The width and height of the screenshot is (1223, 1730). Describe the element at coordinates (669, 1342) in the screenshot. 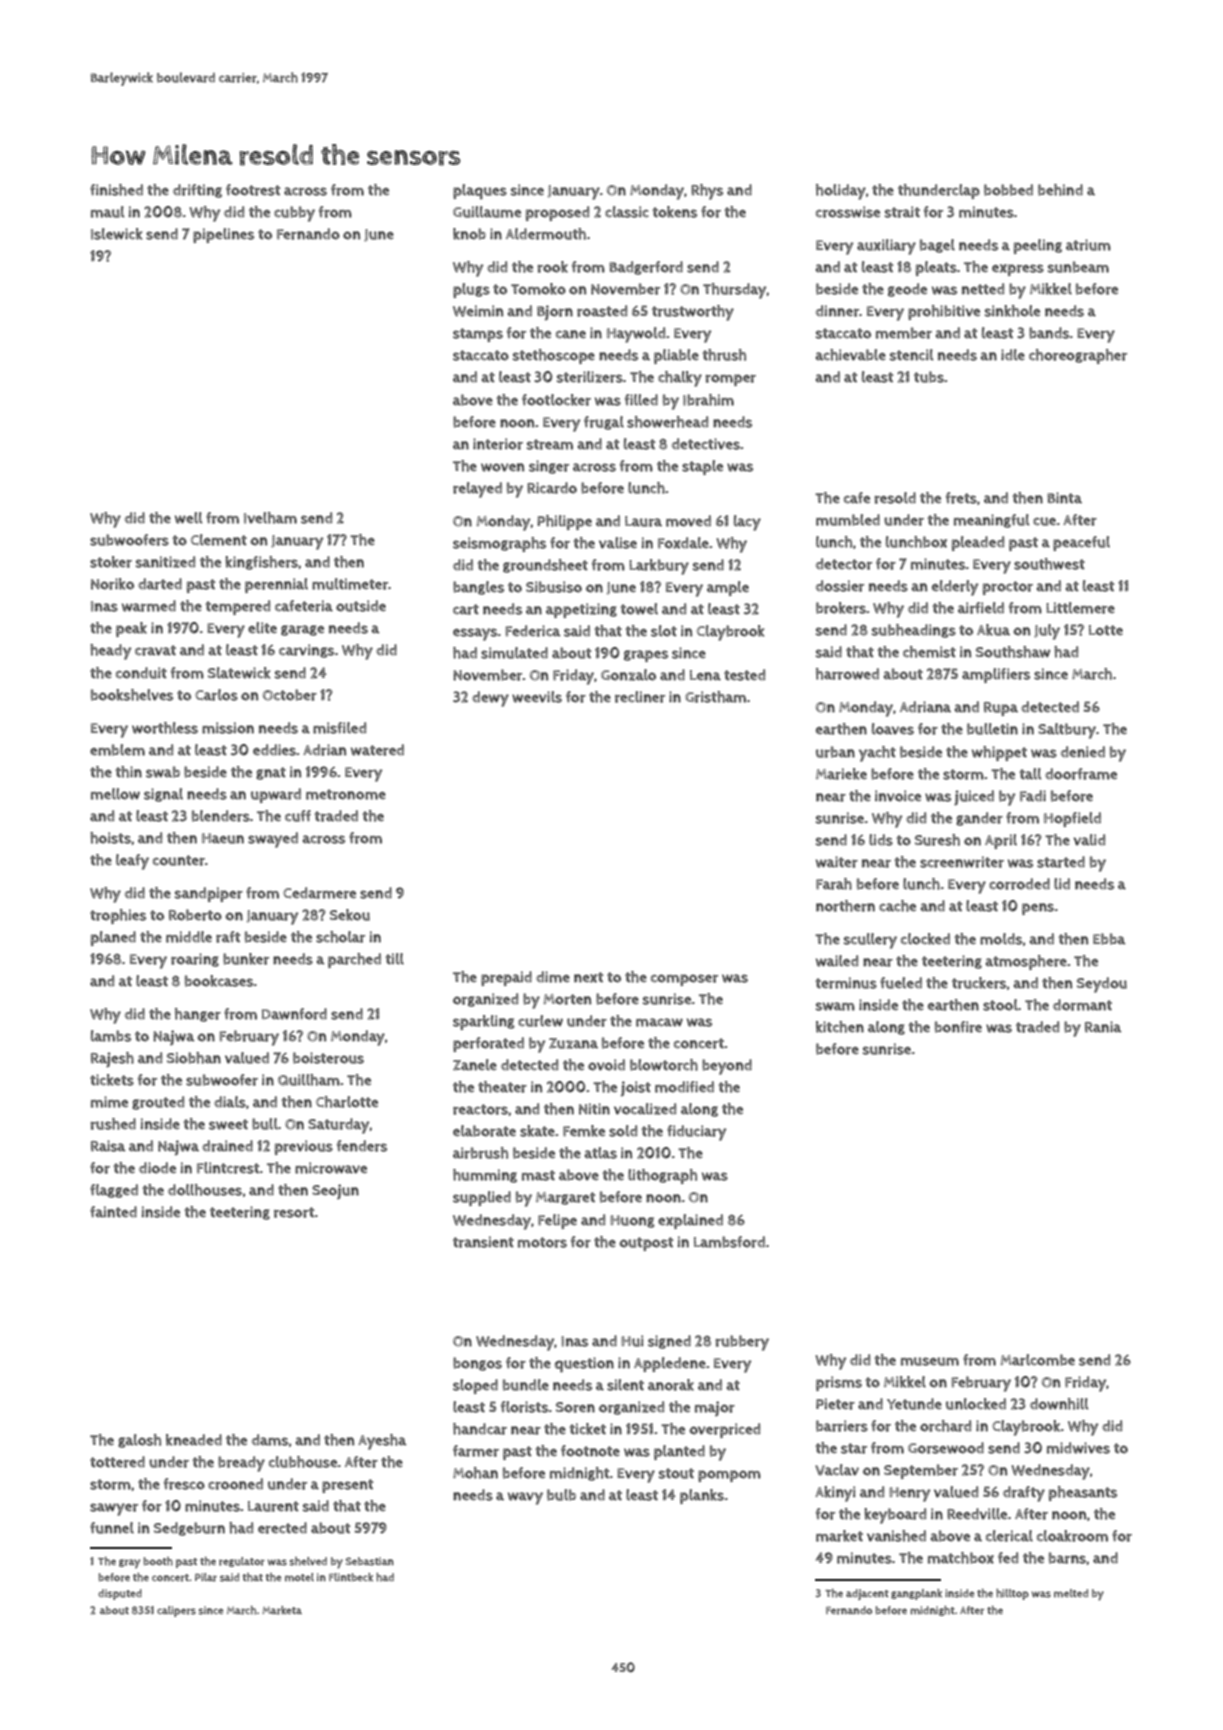

I see `signed` at that location.
